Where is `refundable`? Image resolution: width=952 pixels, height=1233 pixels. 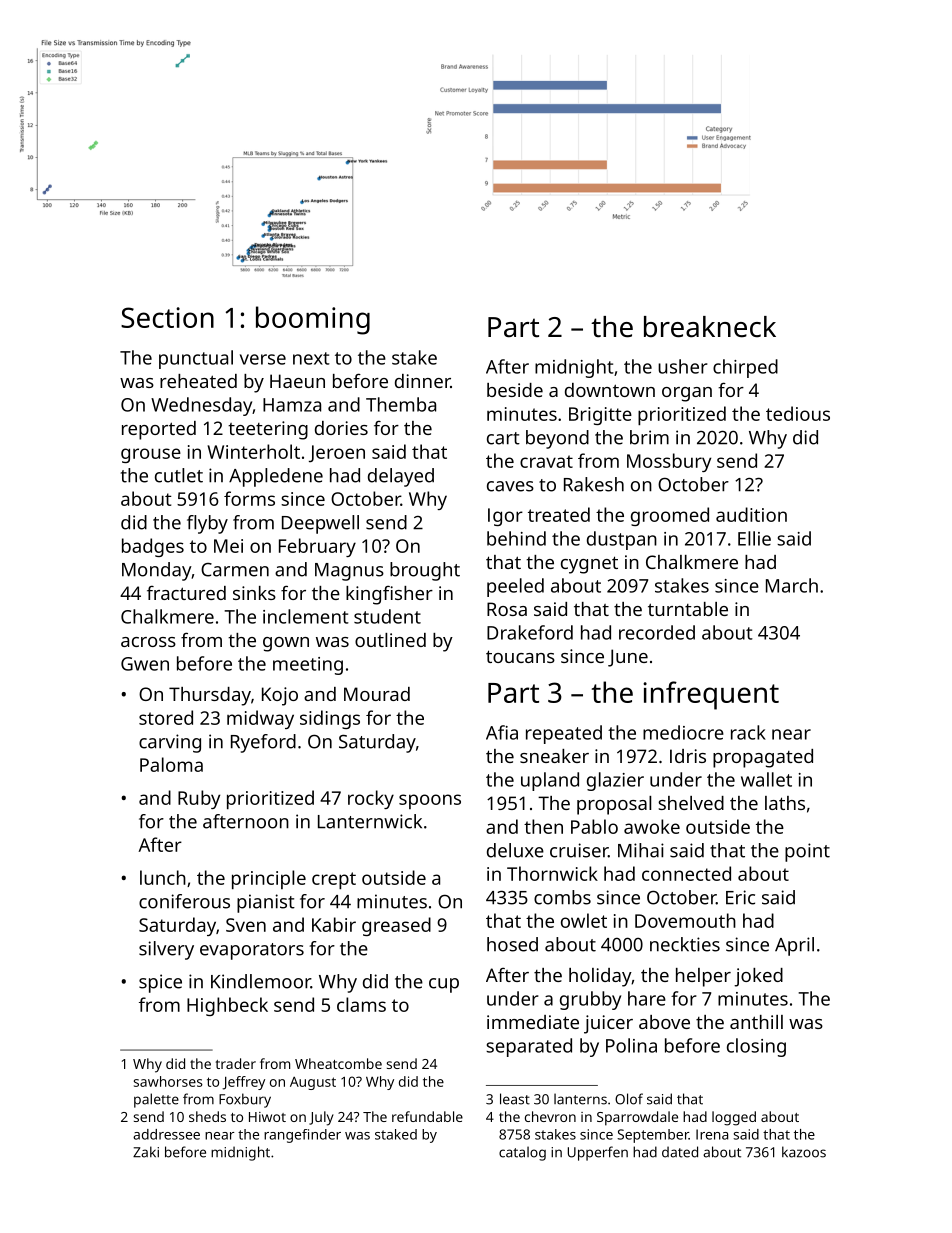
refundable is located at coordinates (427, 1116).
